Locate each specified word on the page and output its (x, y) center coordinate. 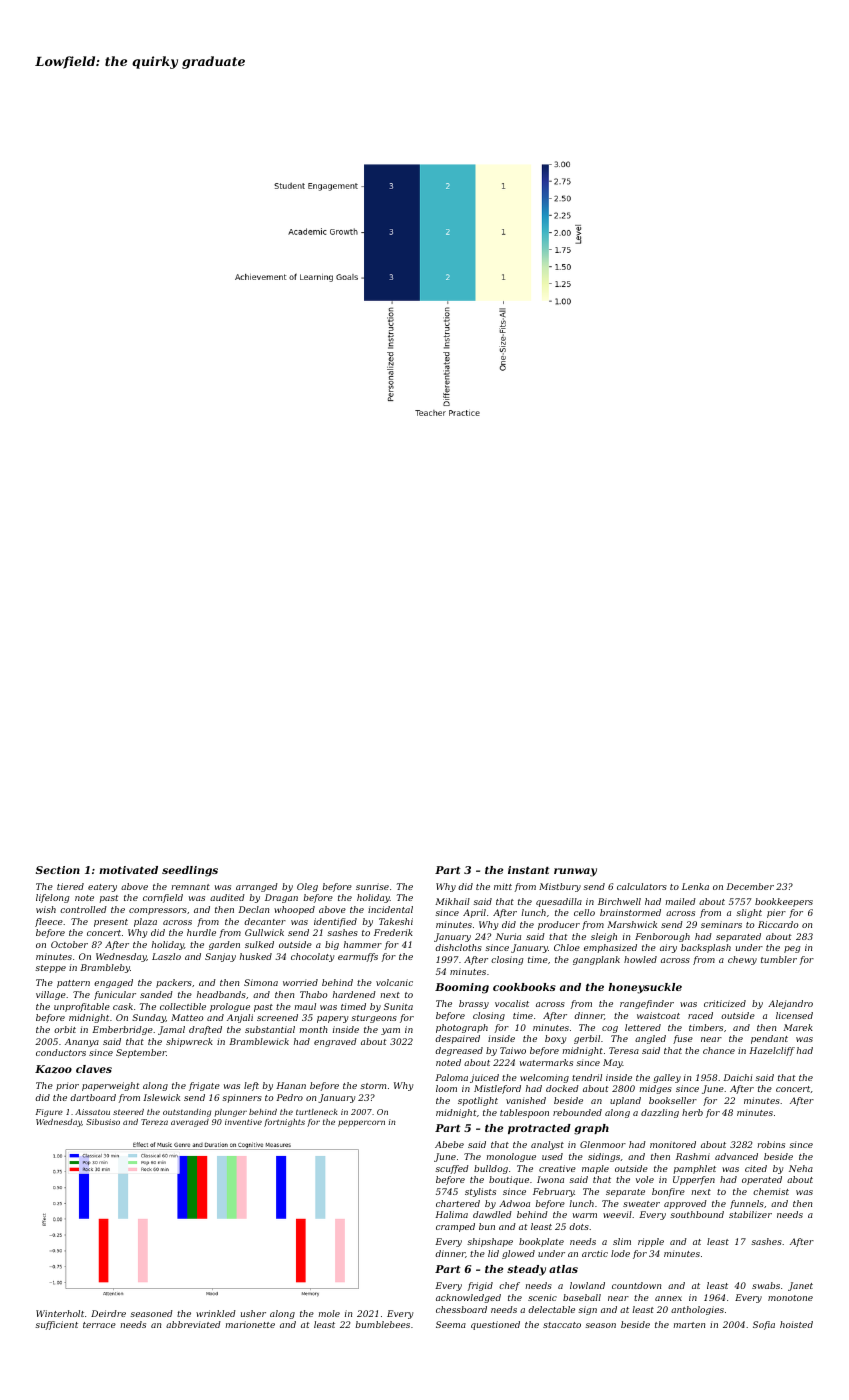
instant (529, 870)
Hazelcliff (772, 1051)
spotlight (478, 1101)
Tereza (154, 1122)
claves (94, 1069)
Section (58, 870)
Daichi (737, 1077)
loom (446, 1088)
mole (329, 1313)
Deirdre (108, 1313)
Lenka (695, 886)
